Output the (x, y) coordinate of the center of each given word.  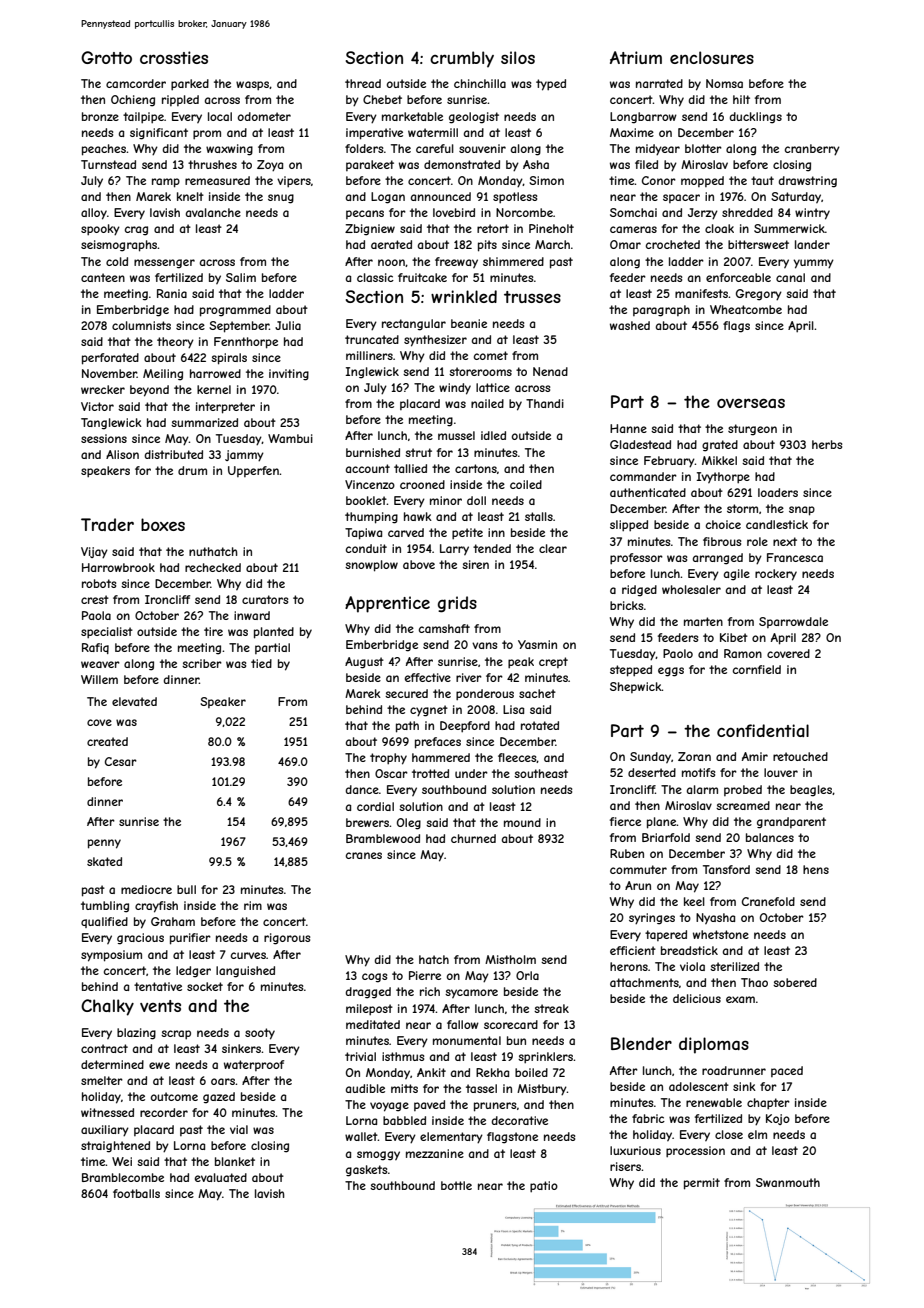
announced (441, 196)
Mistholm (510, 959)
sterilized (734, 966)
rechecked (213, 567)
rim (253, 905)
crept (553, 662)
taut (762, 180)
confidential (763, 730)
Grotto (106, 57)
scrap (176, 1034)
